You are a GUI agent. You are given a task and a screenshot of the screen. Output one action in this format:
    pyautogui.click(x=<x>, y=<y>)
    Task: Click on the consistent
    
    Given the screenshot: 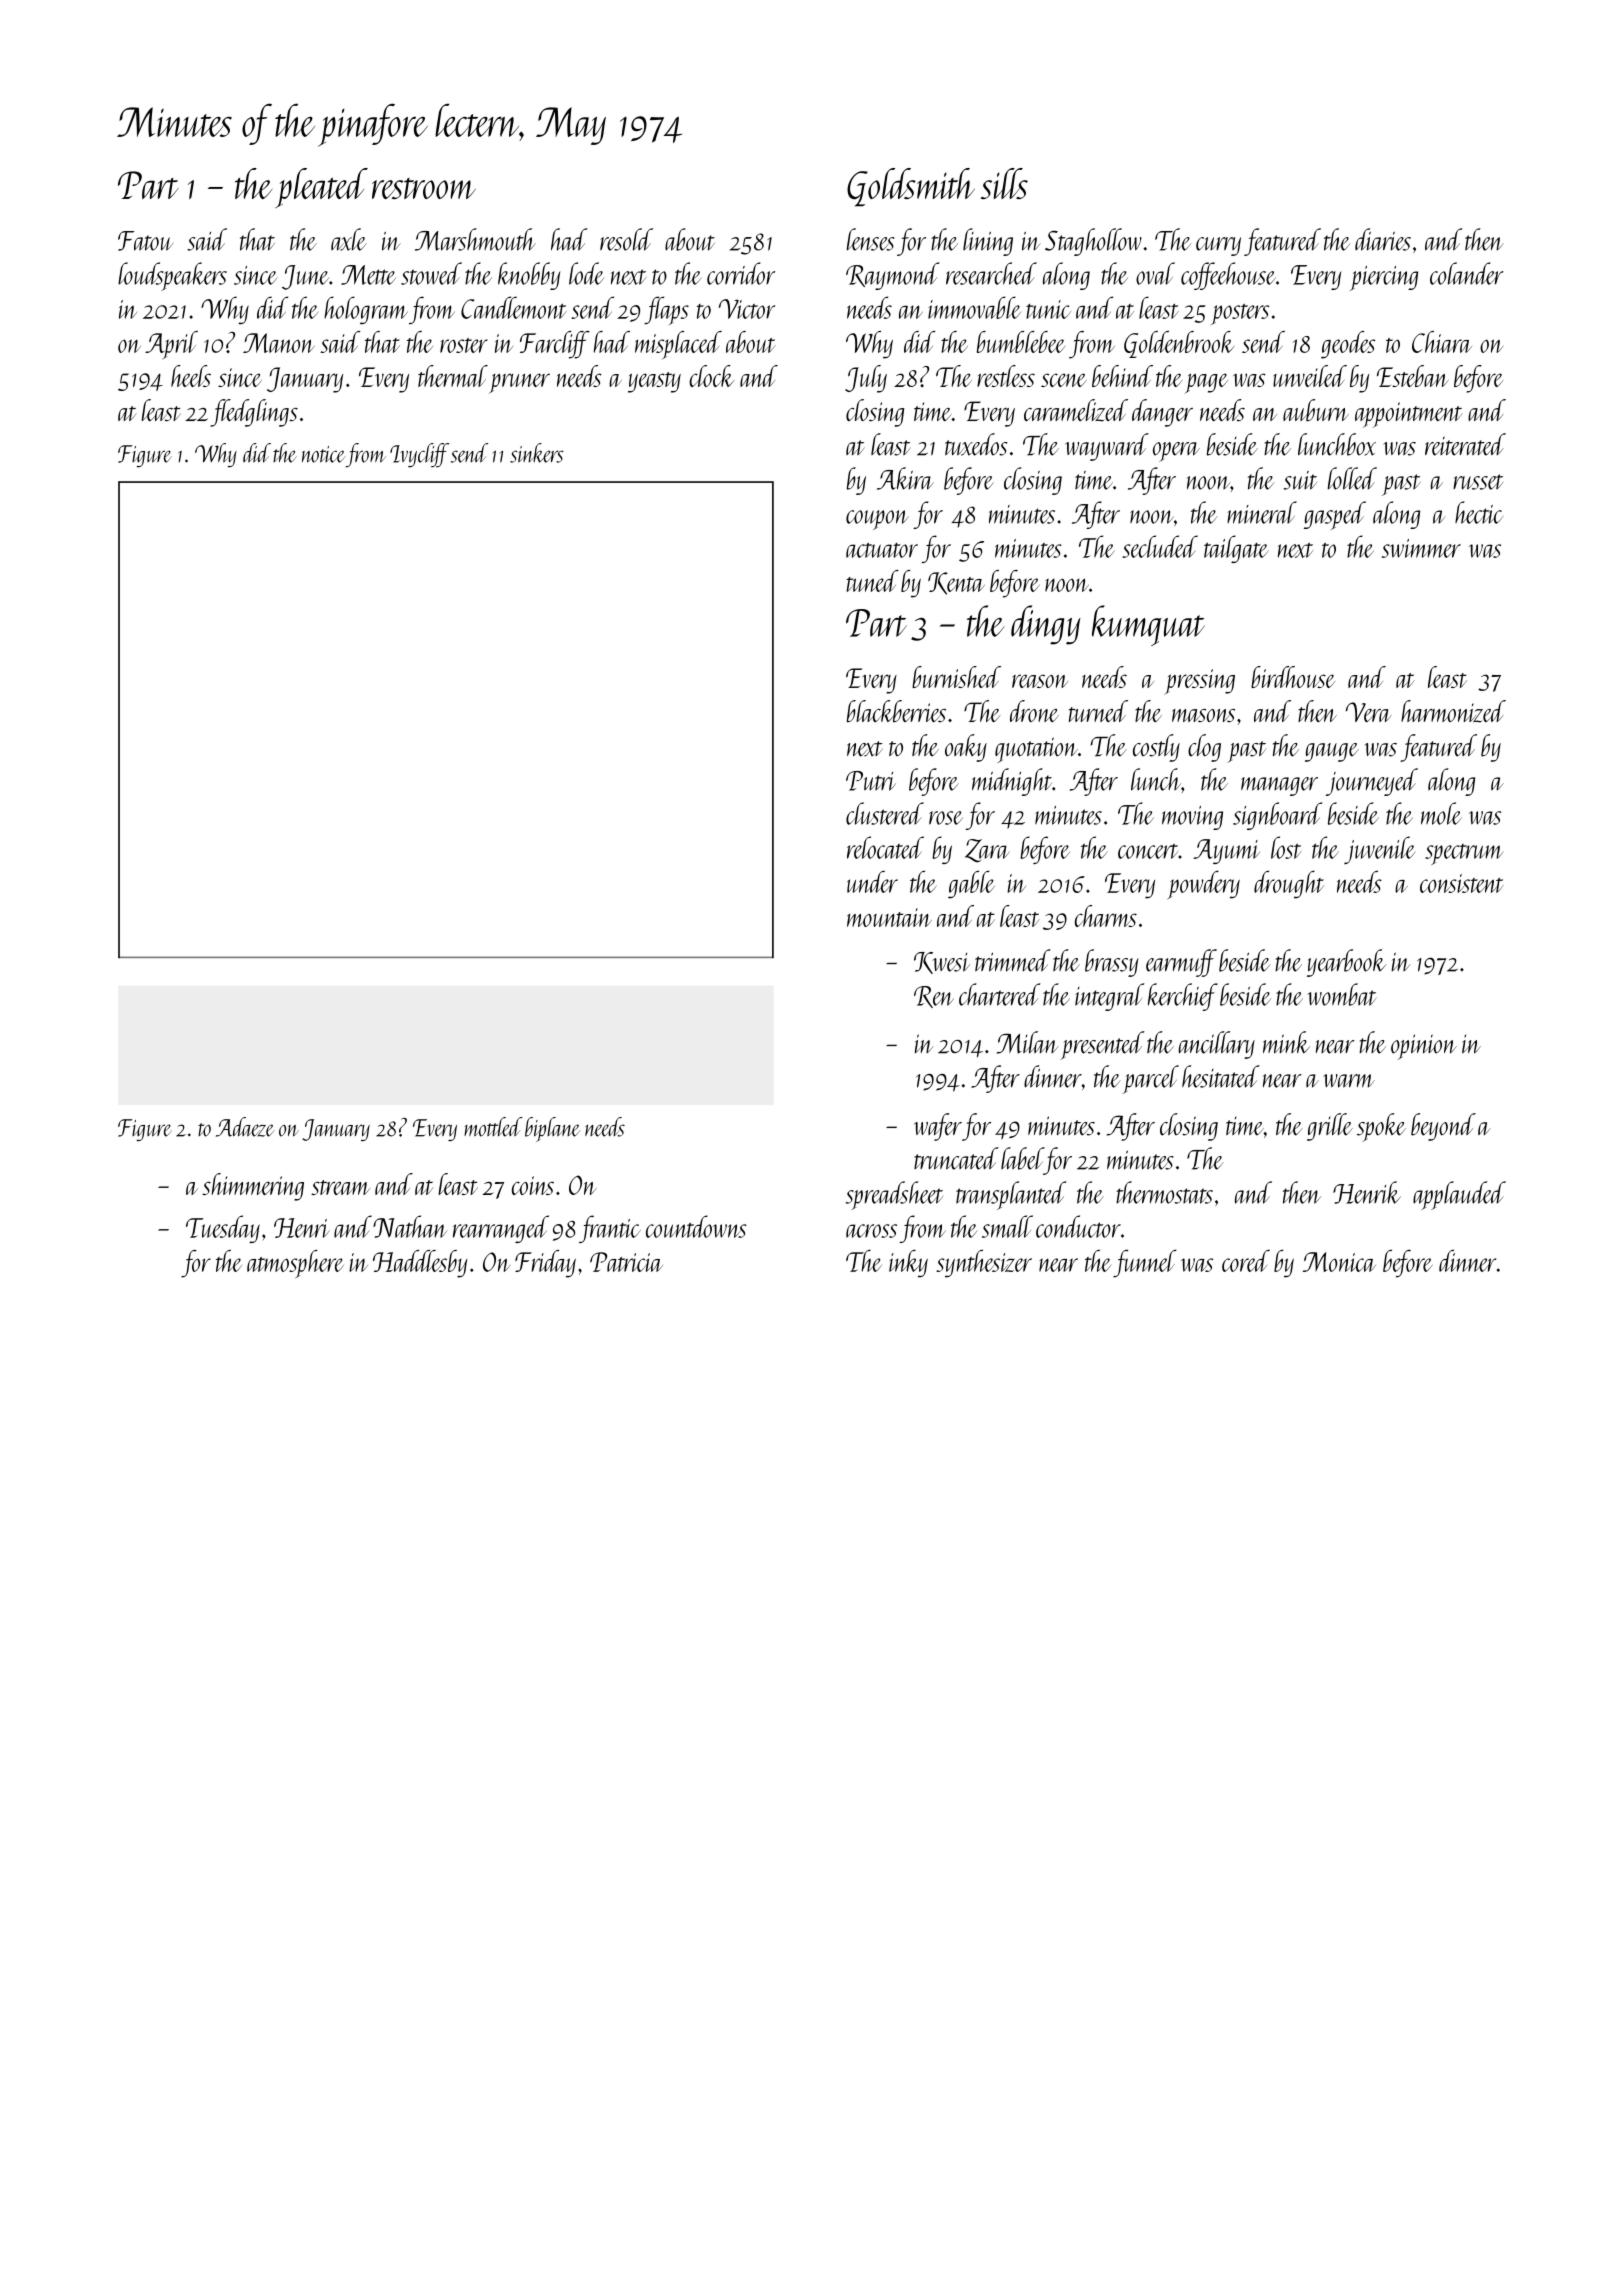 What is the action you would take?
    pyautogui.click(x=1462, y=883)
